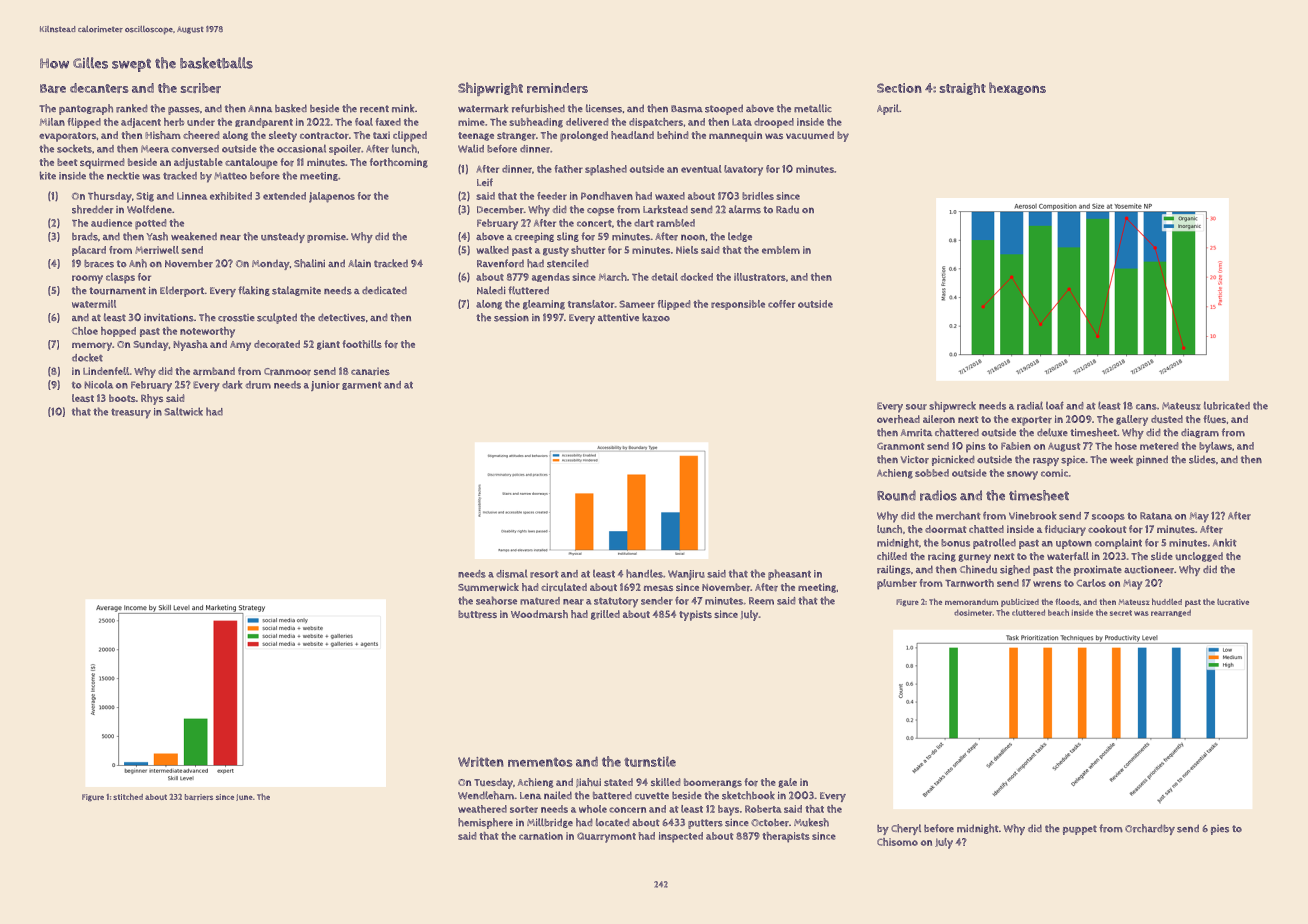  Describe the element at coordinates (606, 837) in the screenshot. I see `Quarrymont` at that location.
